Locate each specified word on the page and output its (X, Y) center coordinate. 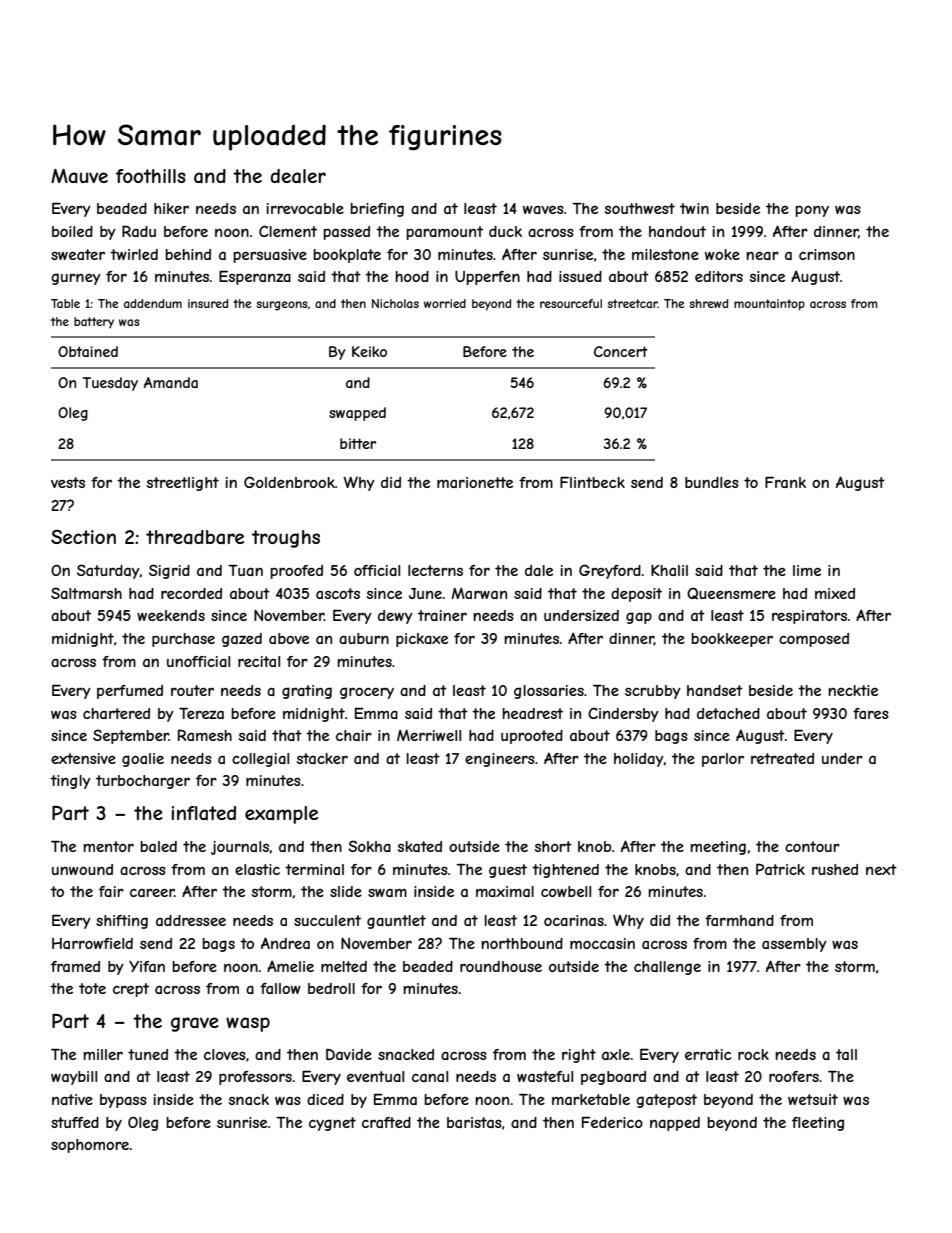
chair (354, 735)
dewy (395, 617)
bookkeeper (732, 640)
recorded (191, 593)
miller (103, 1054)
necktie (853, 690)
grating (307, 692)
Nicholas (395, 303)
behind (188, 254)
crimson (827, 254)
